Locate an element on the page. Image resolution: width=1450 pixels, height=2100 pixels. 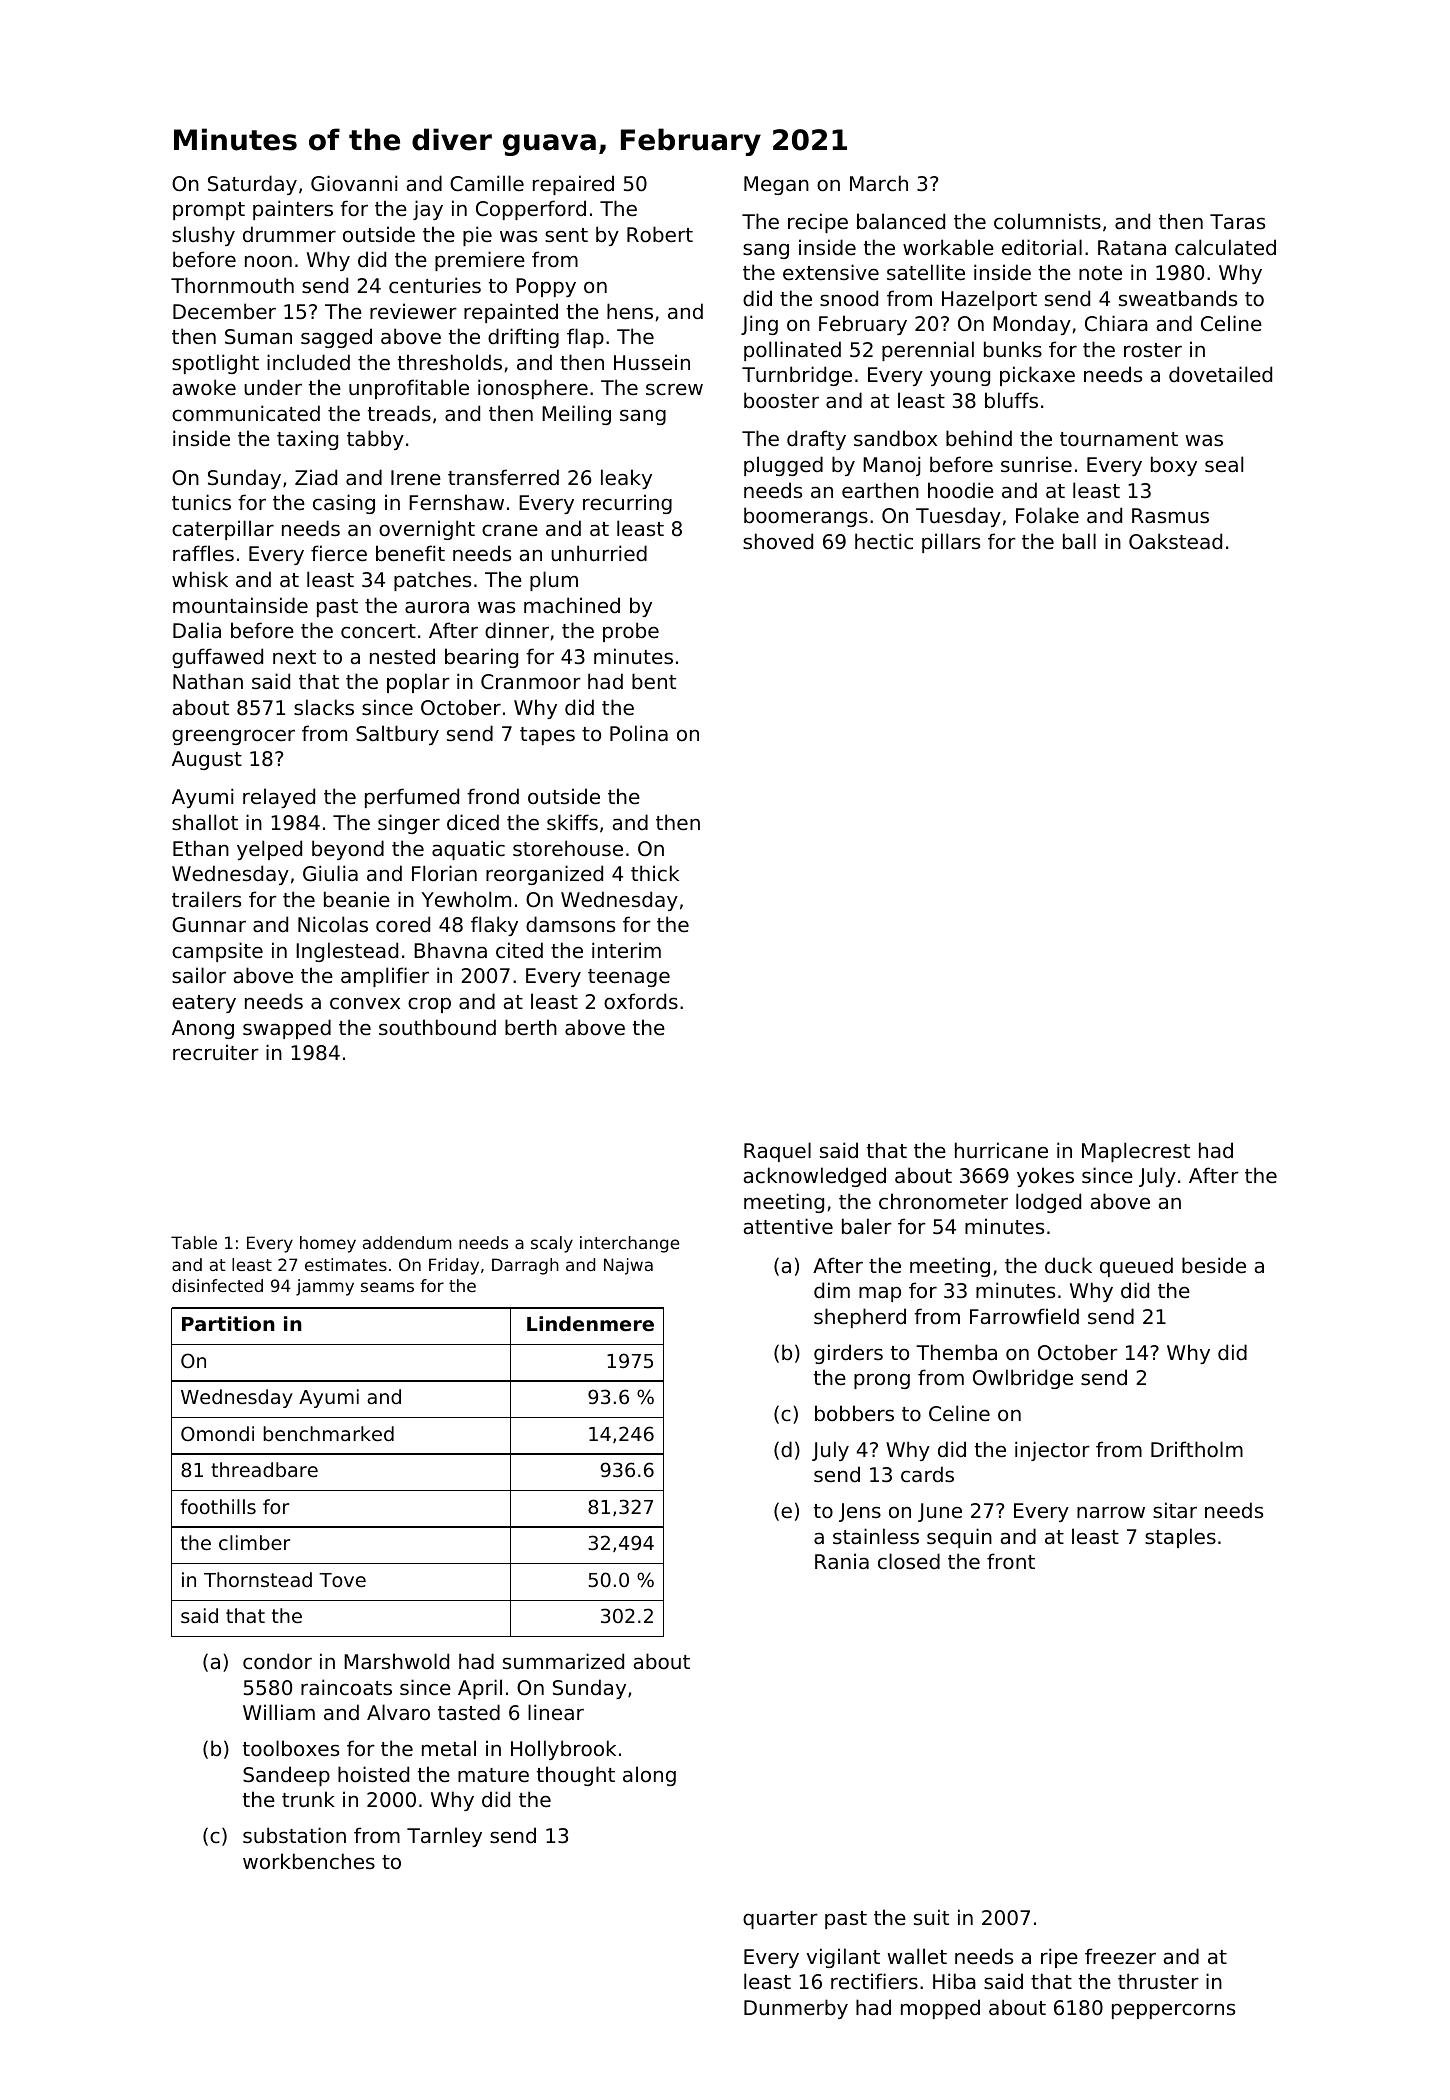
greengrocer is located at coordinates (233, 737).
